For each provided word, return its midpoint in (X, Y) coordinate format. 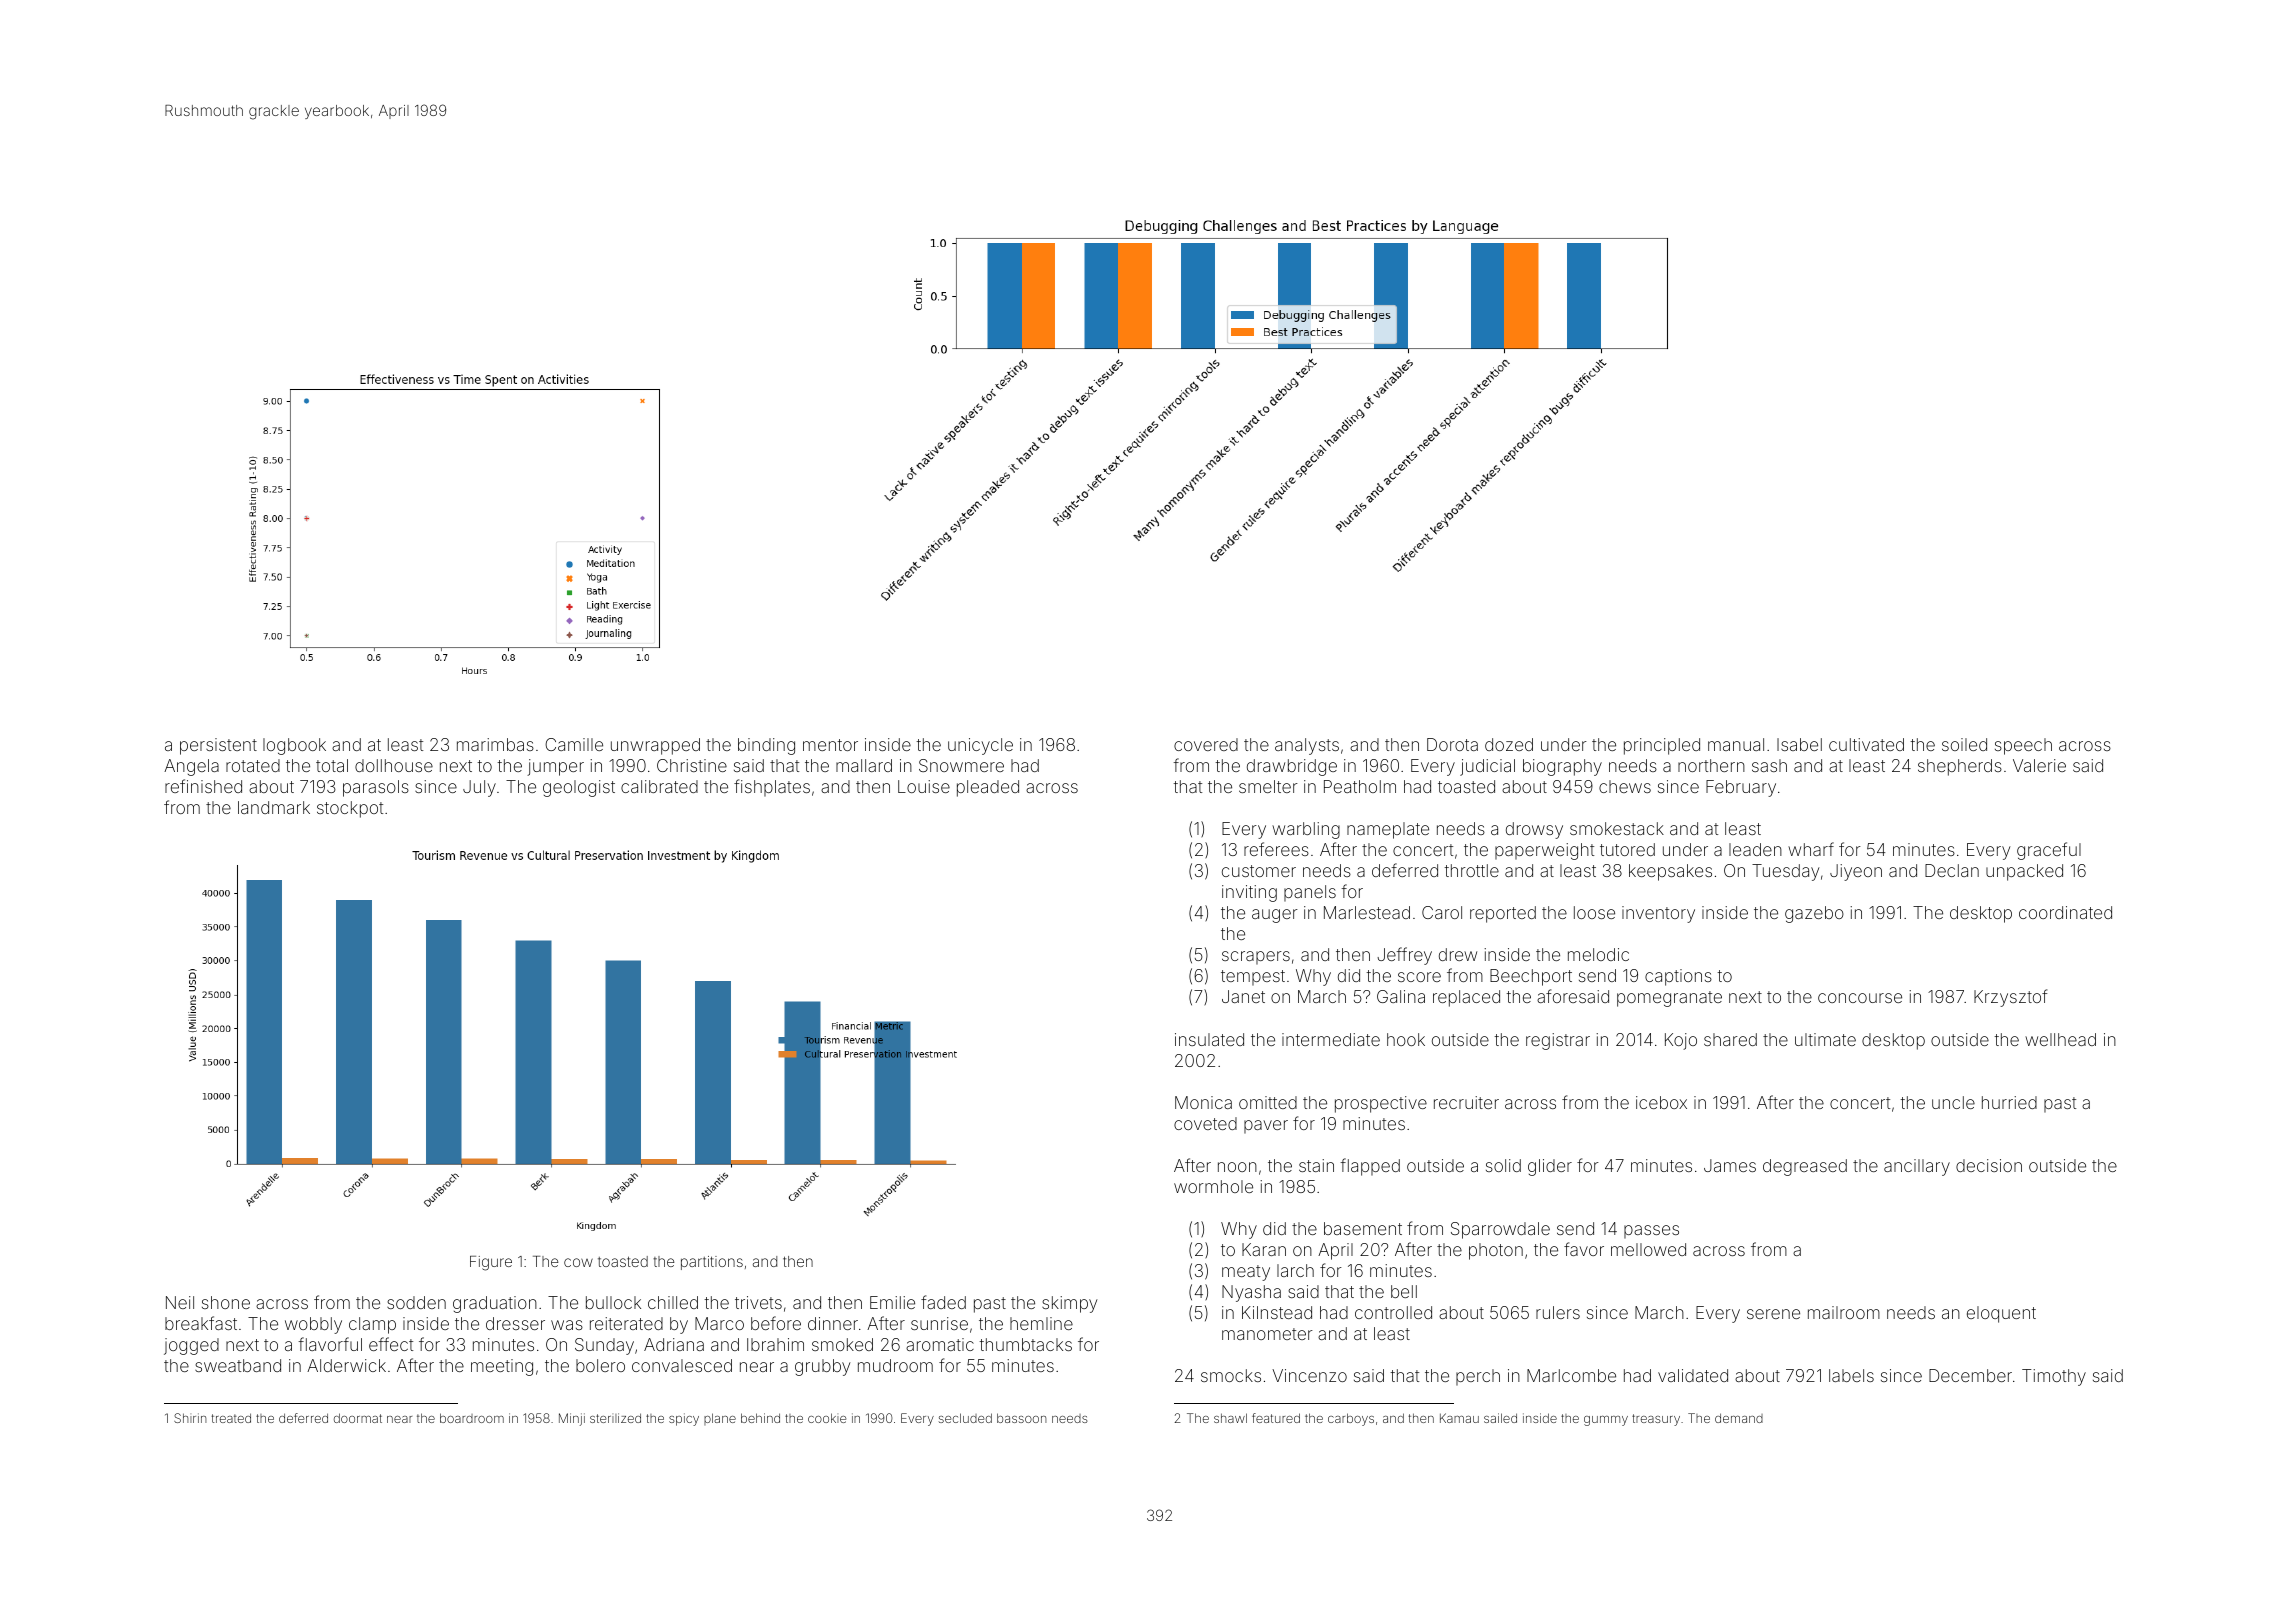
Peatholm (1360, 786)
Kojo (1681, 1041)
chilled (673, 1302)
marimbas (495, 744)
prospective (1381, 1104)
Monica (1203, 1102)
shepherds (1960, 767)
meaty (1246, 1273)
